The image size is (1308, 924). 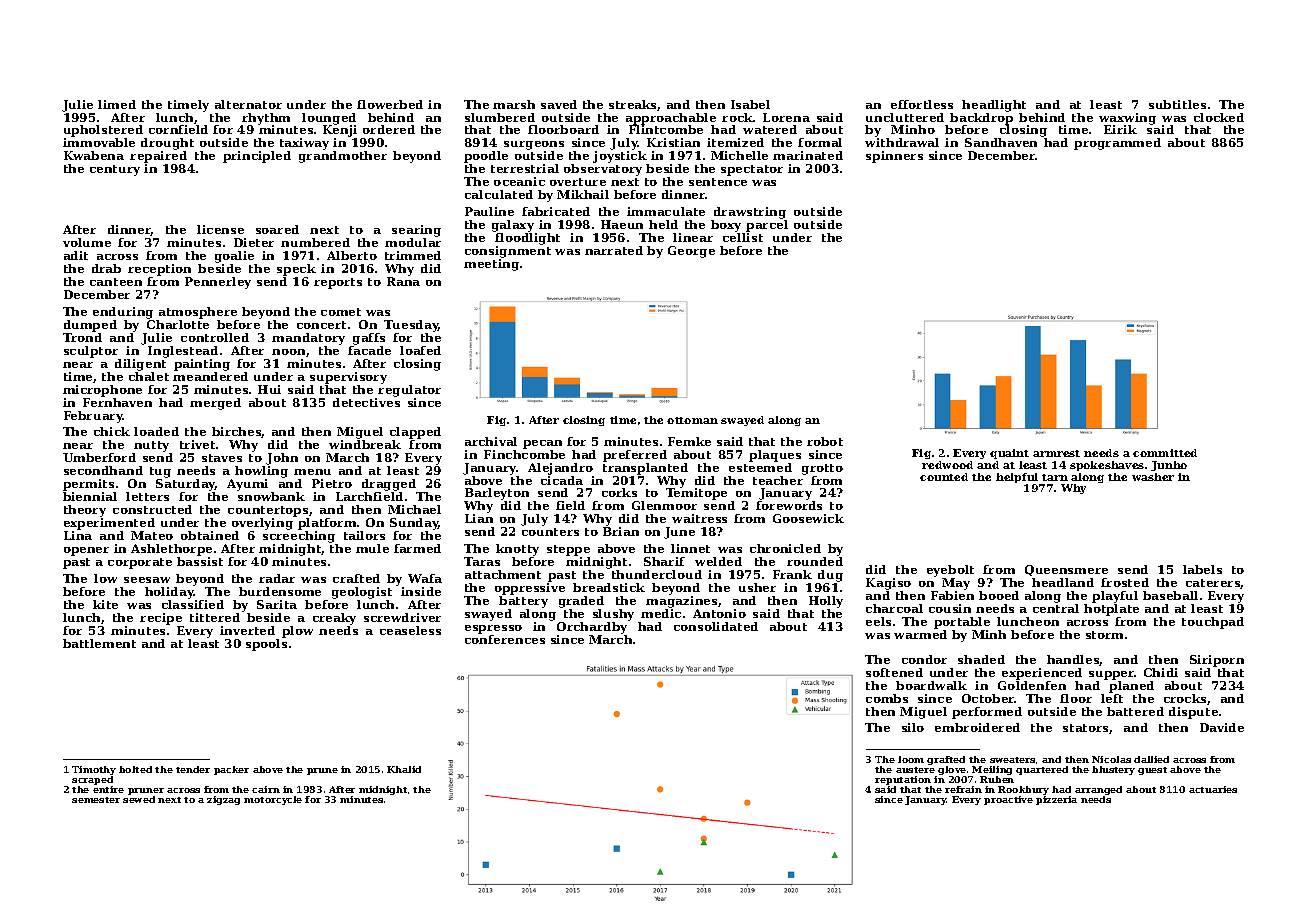 What do you see at coordinates (99, 643) in the page?
I see `battlement` at bounding box center [99, 643].
